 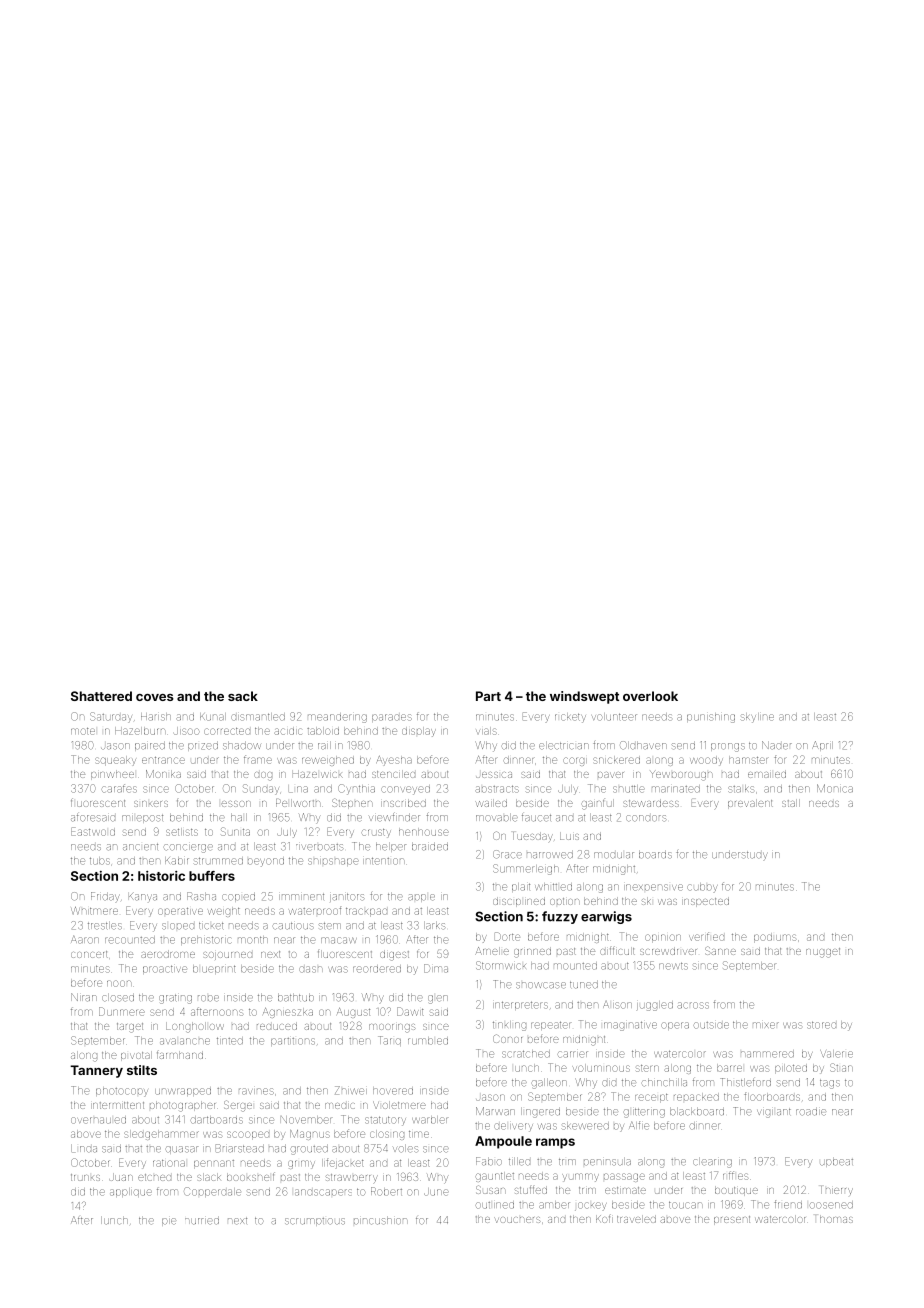 I want to click on Dima, so click(x=436, y=968).
